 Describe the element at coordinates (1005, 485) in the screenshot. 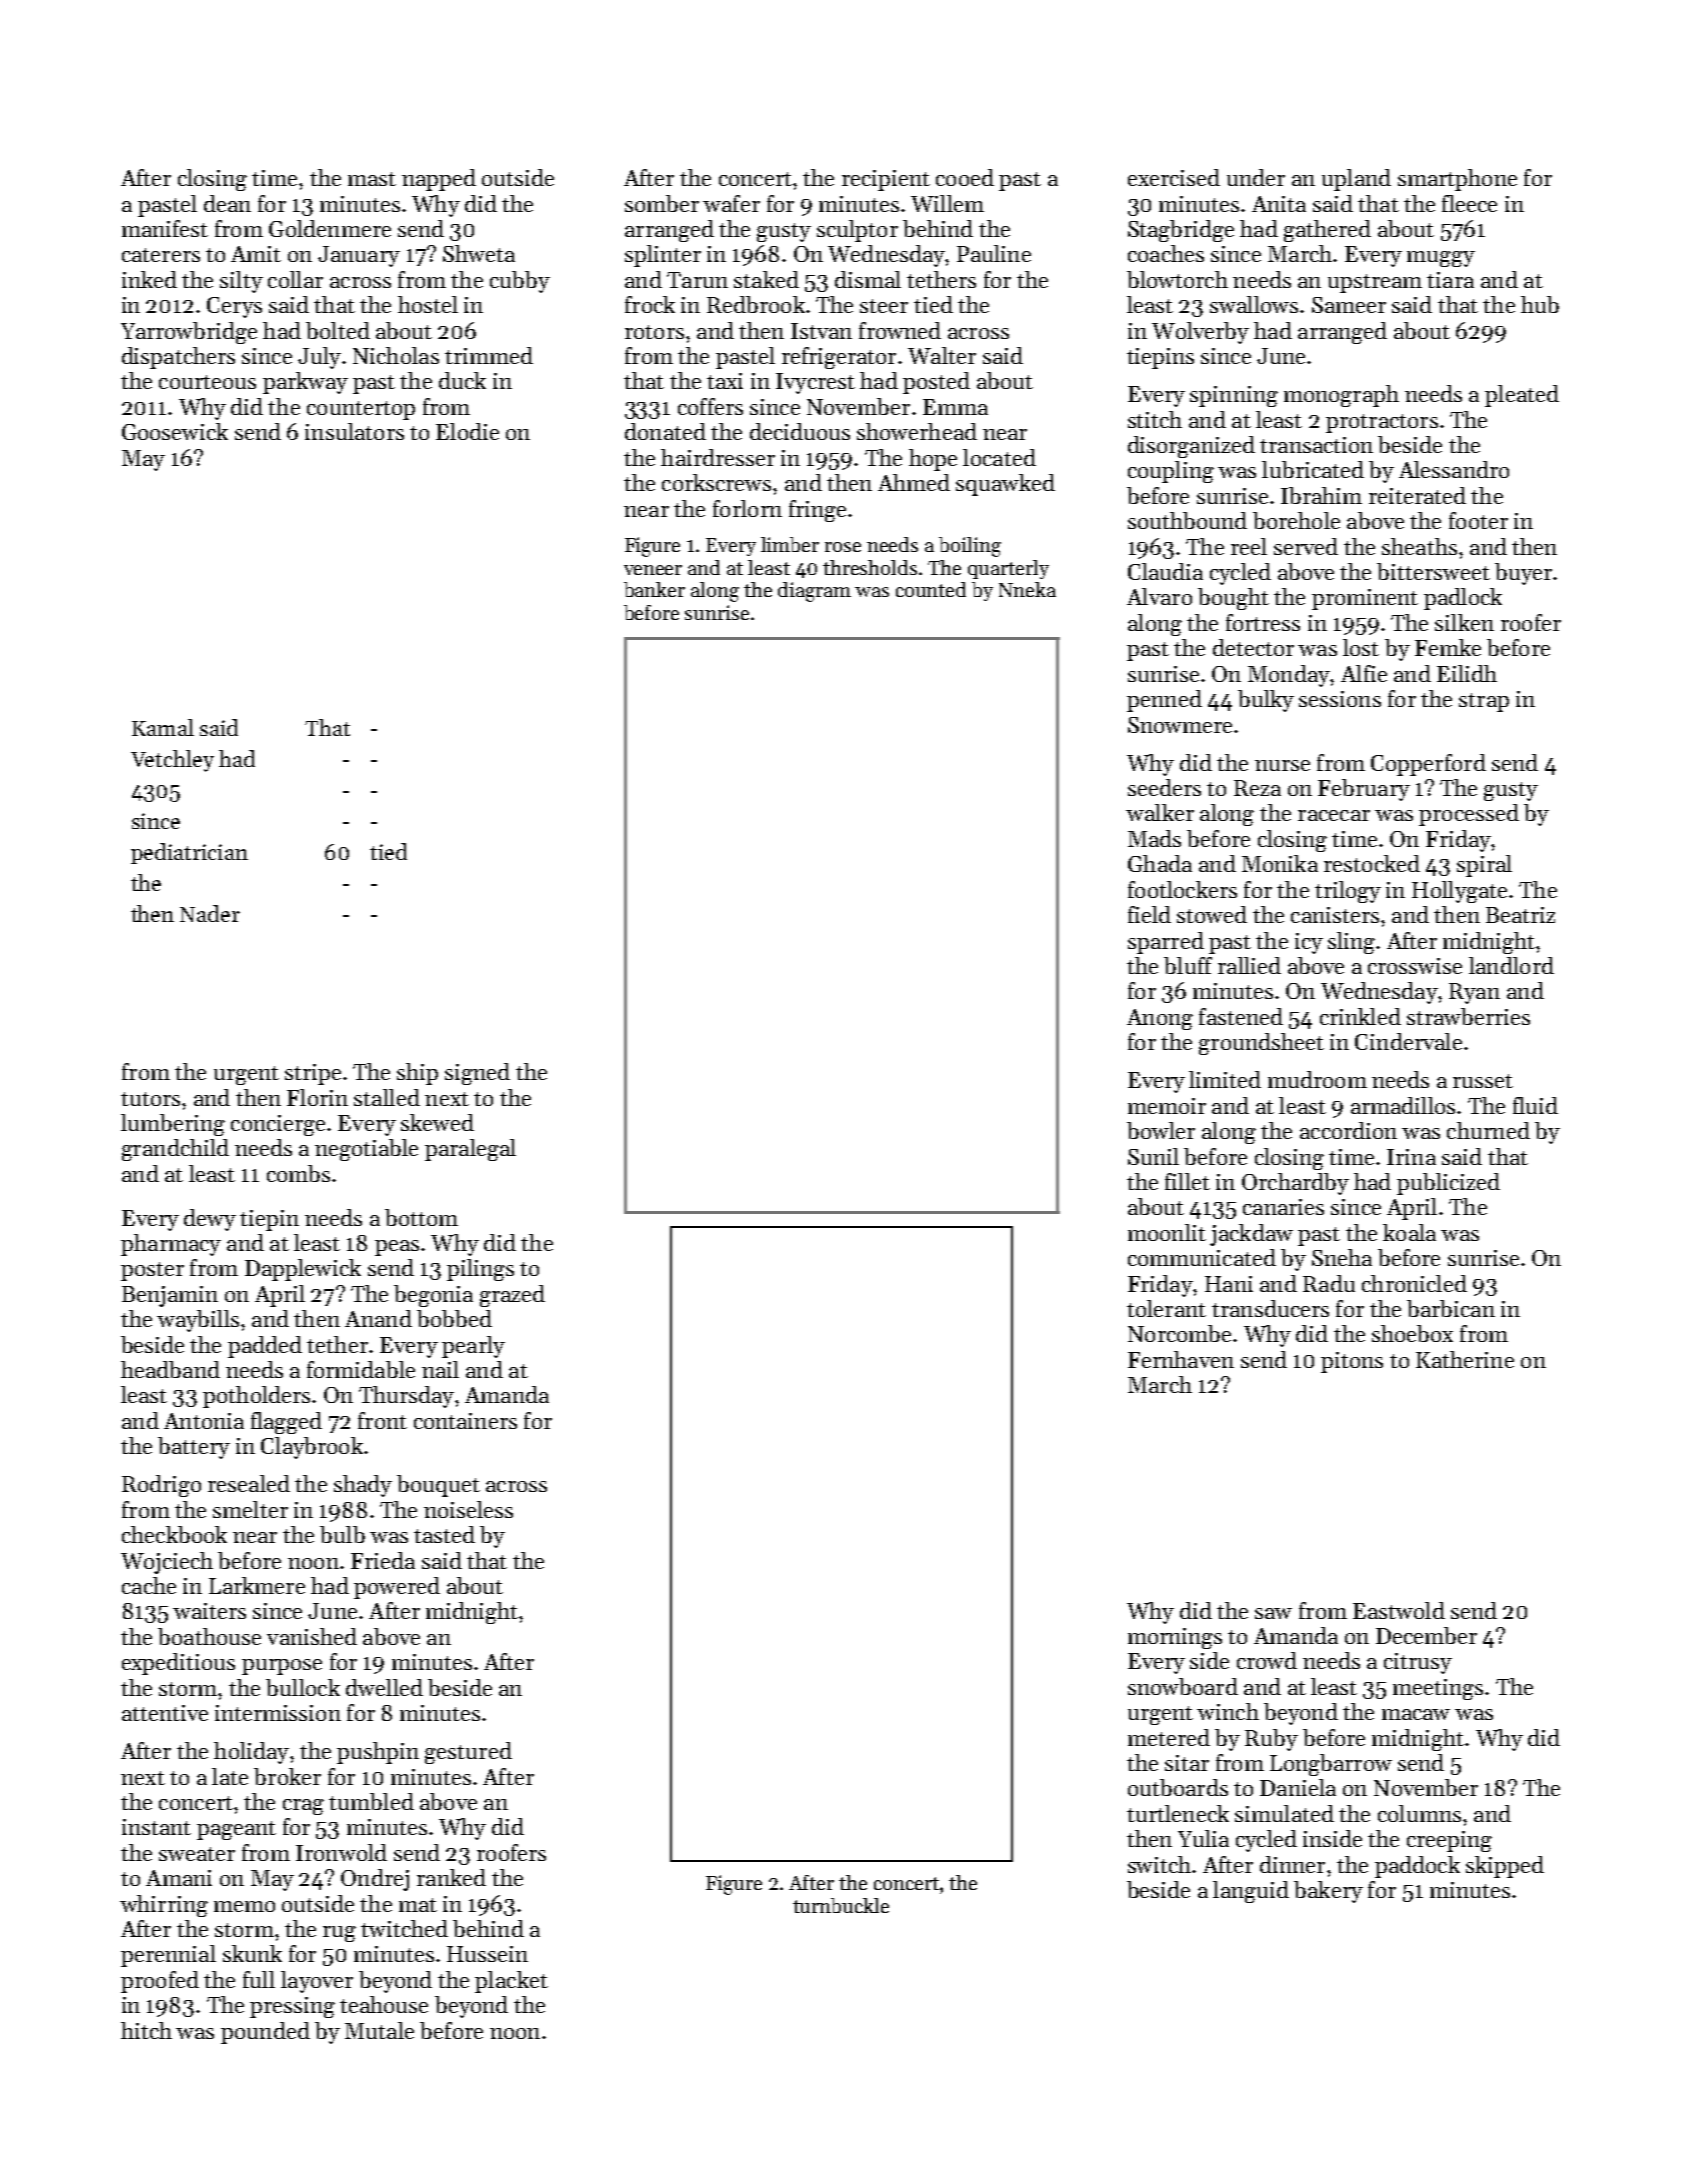

I see `squawked` at that location.
